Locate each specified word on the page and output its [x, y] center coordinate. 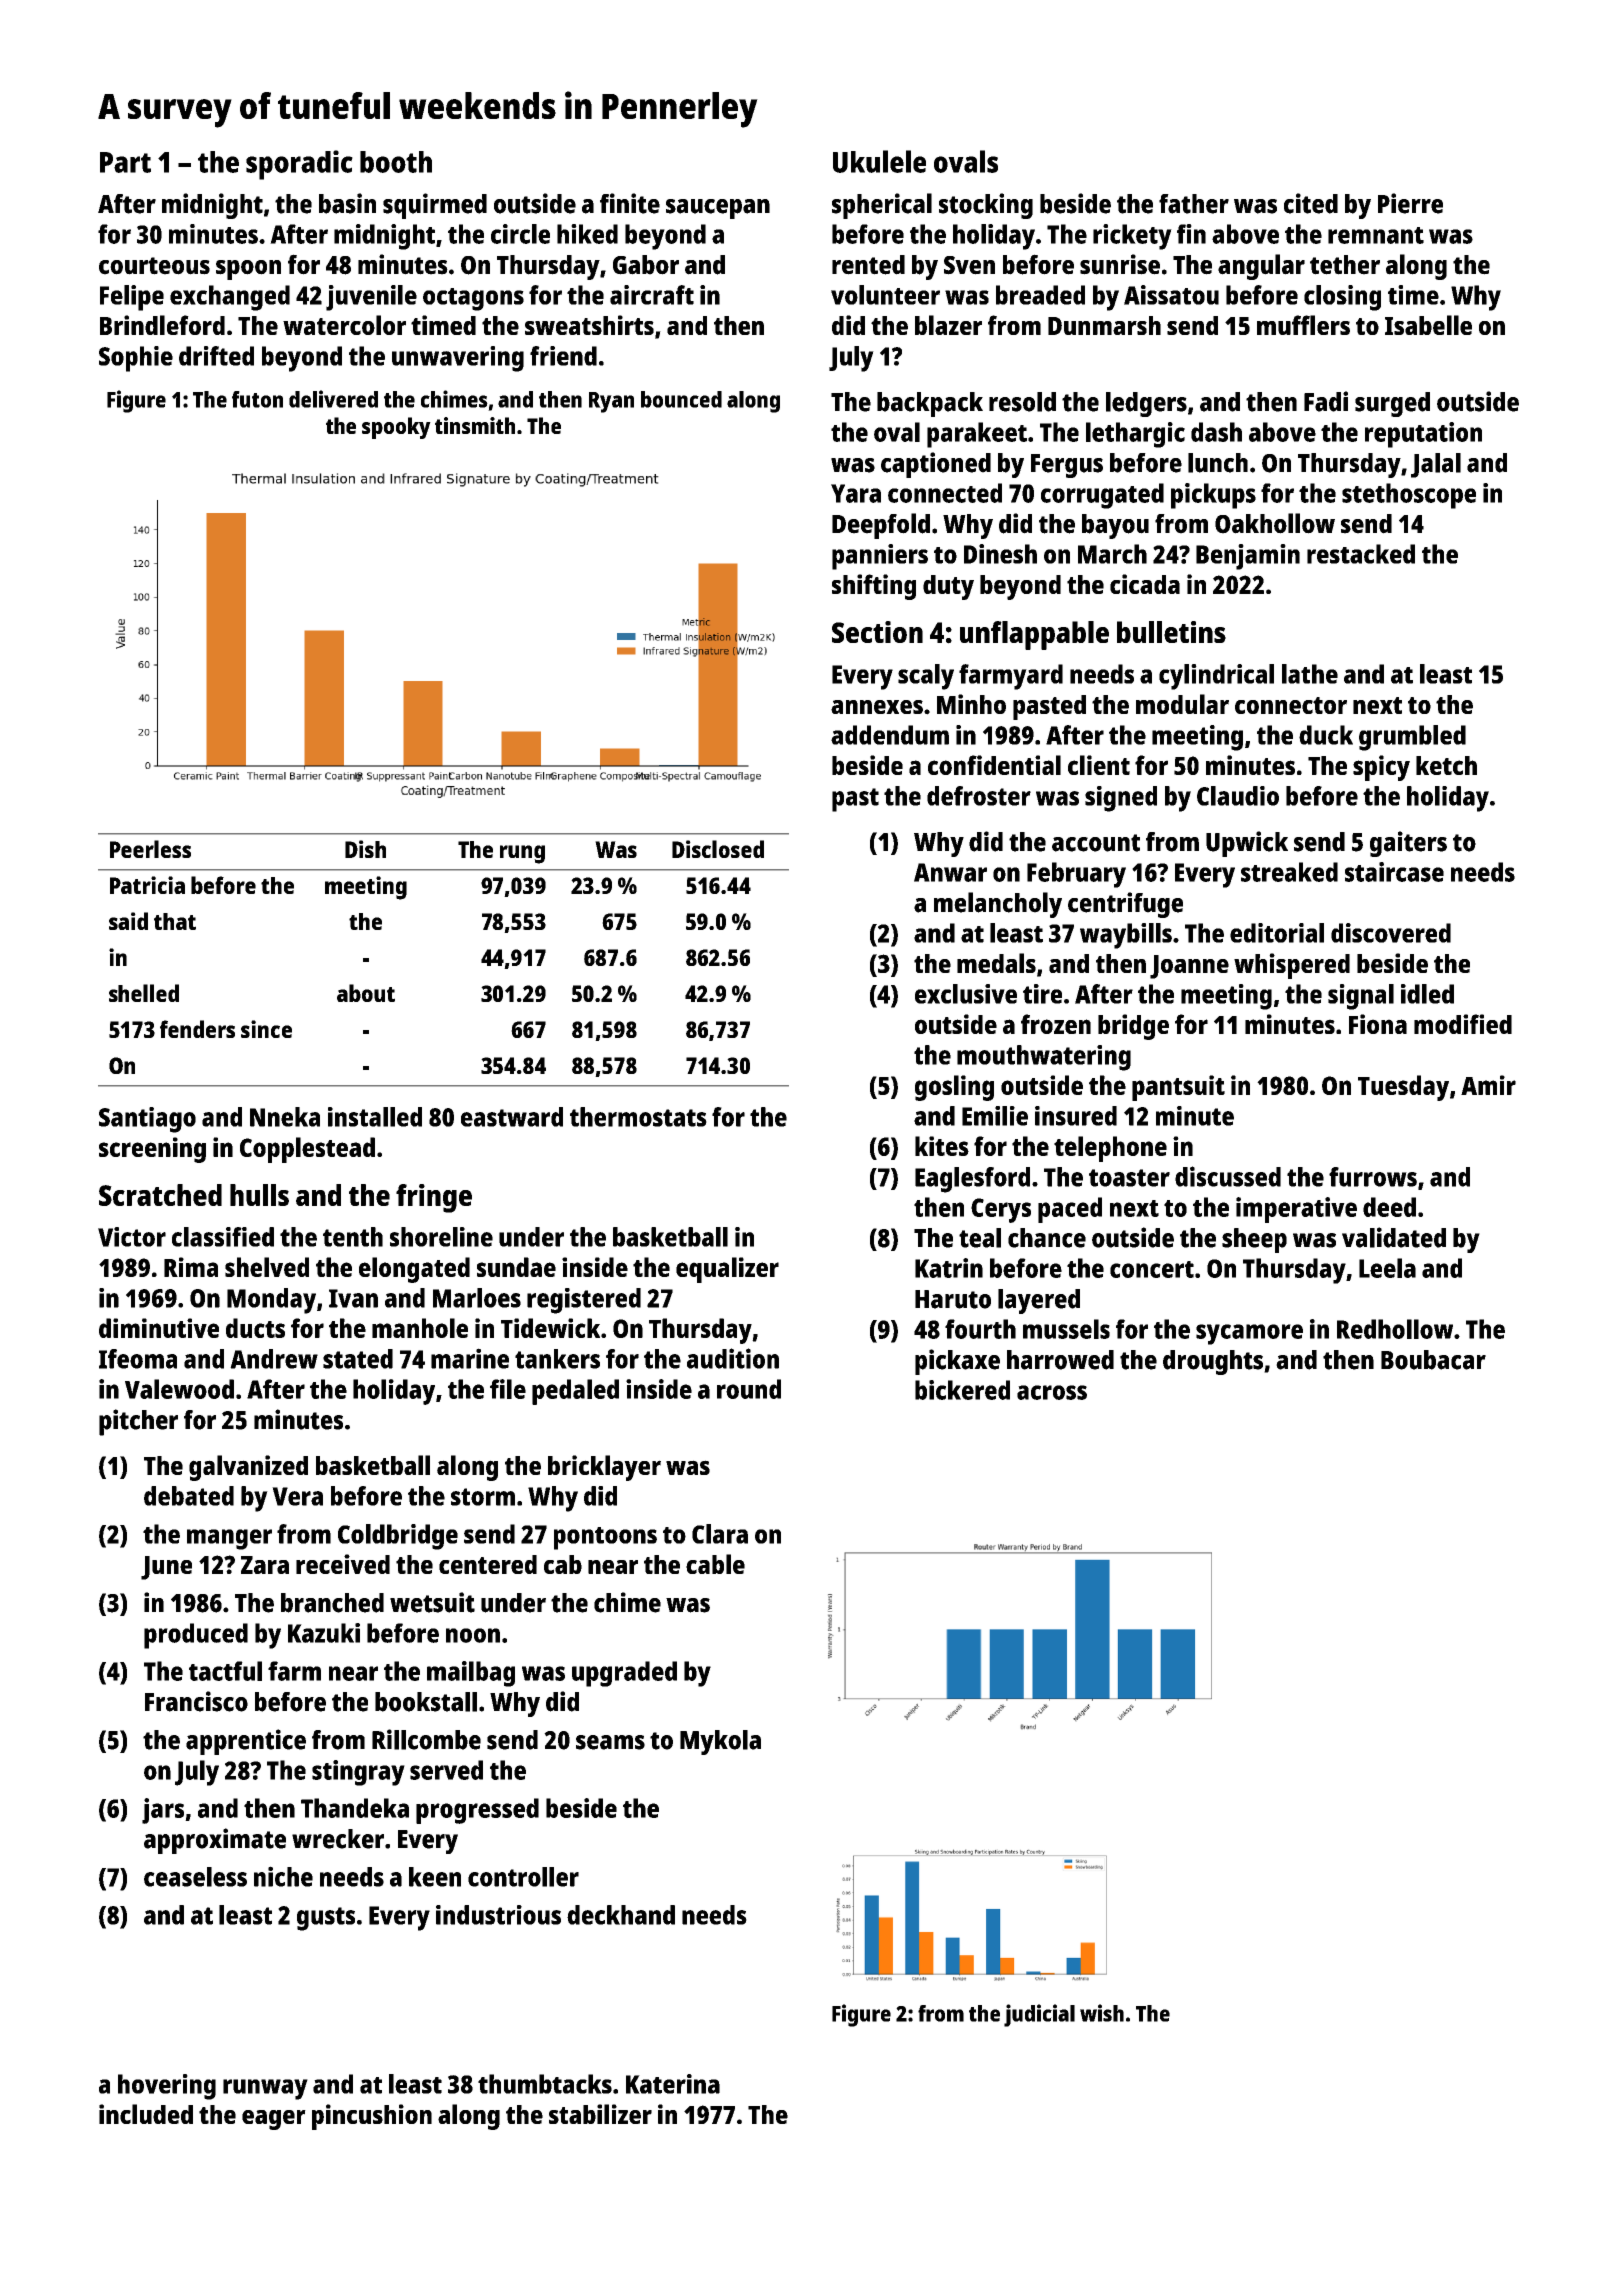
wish [1102, 2013]
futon [257, 399]
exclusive [966, 994]
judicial [1039, 2015]
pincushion [372, 2117]
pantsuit [1178, 1088]
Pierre [1410, 203]
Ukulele [879, 161]
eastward [512, 1117]
